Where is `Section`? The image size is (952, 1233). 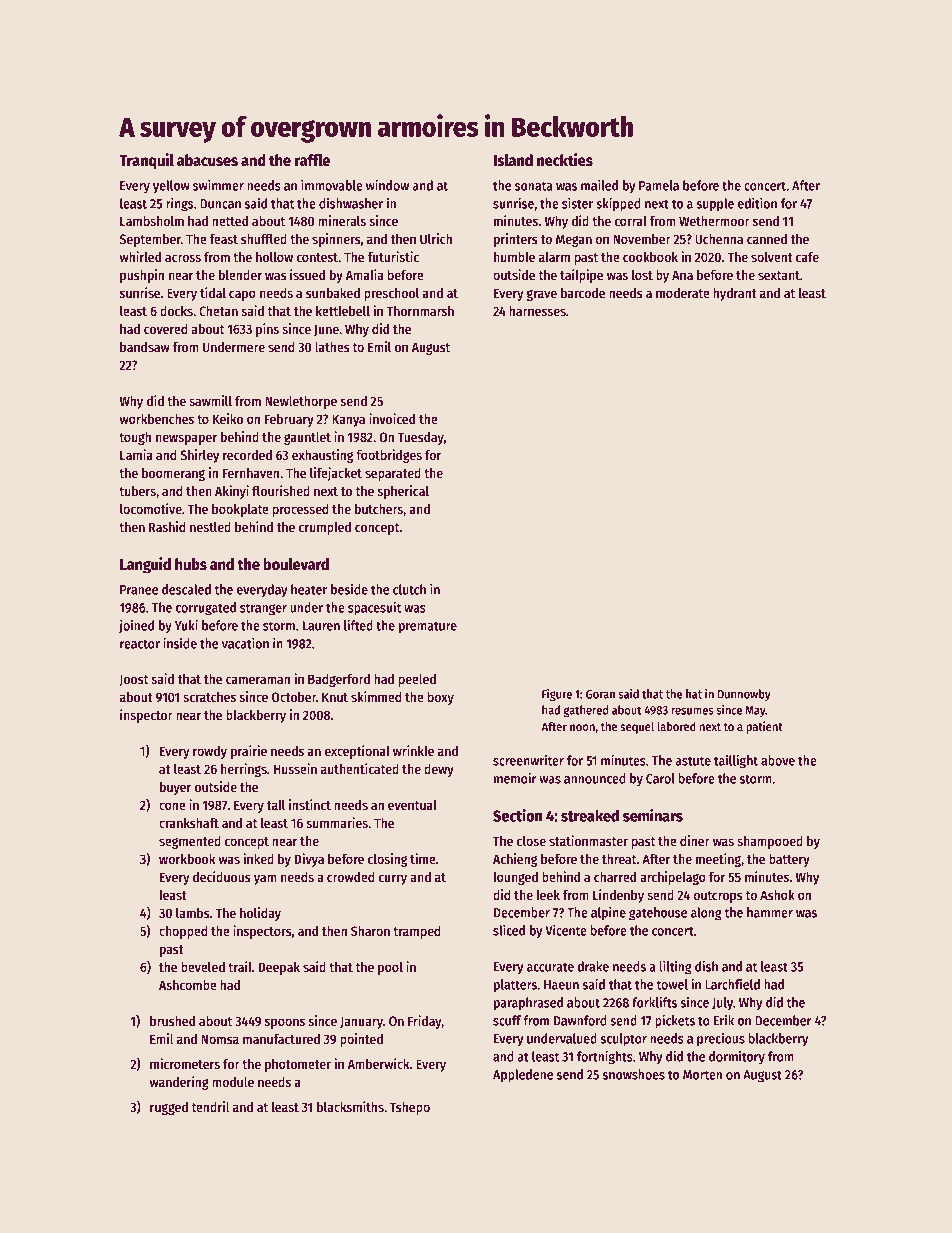
Section is located at coordinates (517, 815).
